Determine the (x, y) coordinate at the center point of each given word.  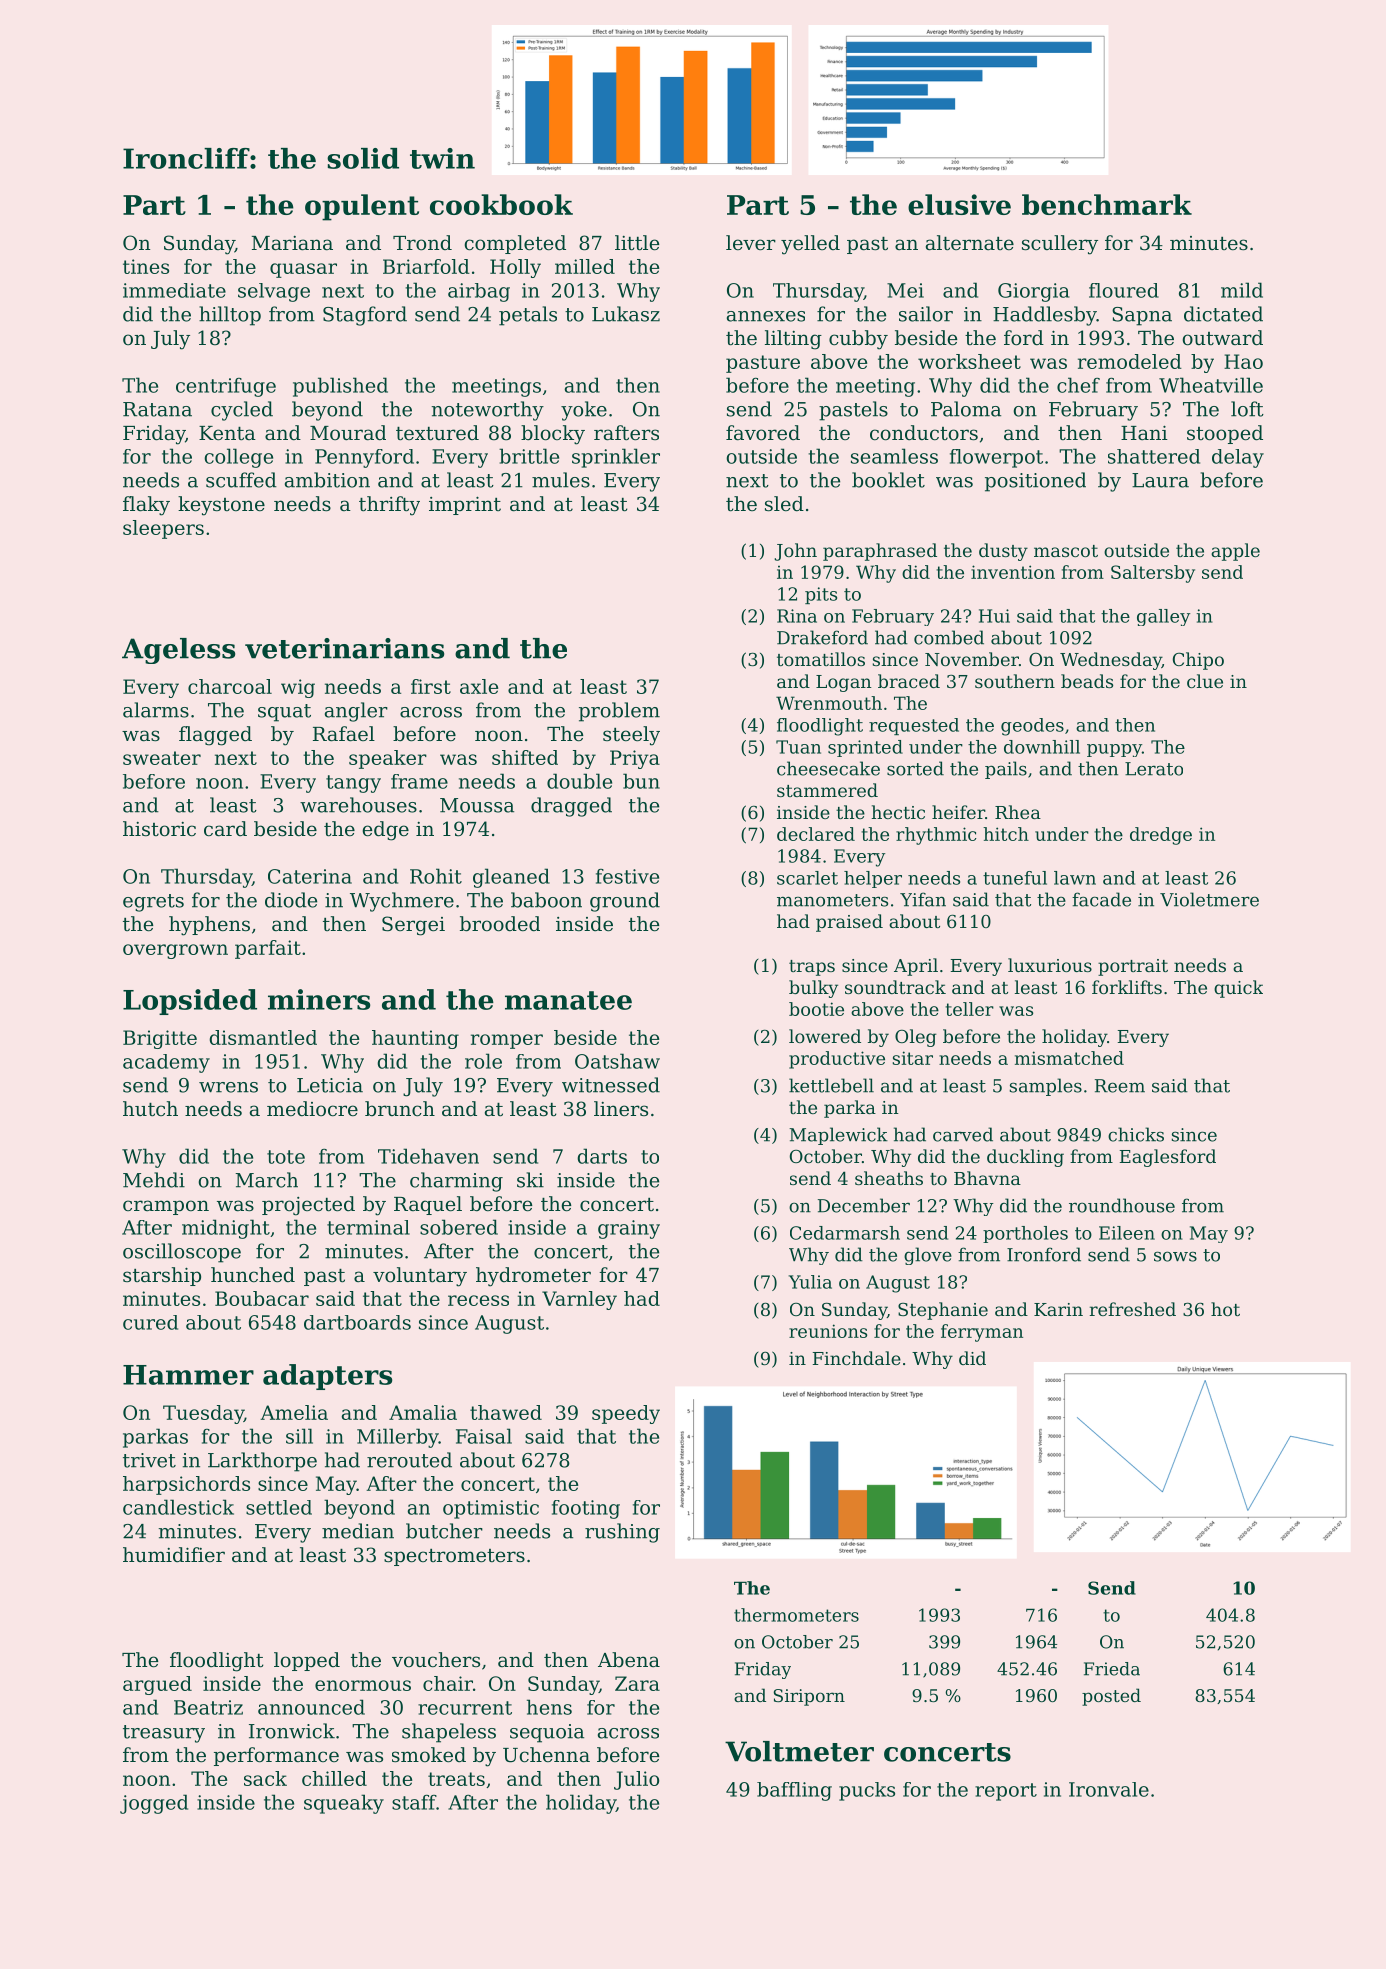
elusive (959, 204)
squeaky (344, 1804)
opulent (362, 207)
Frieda (1112, 1669)
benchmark (1107, 204)
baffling (794, 1791)
